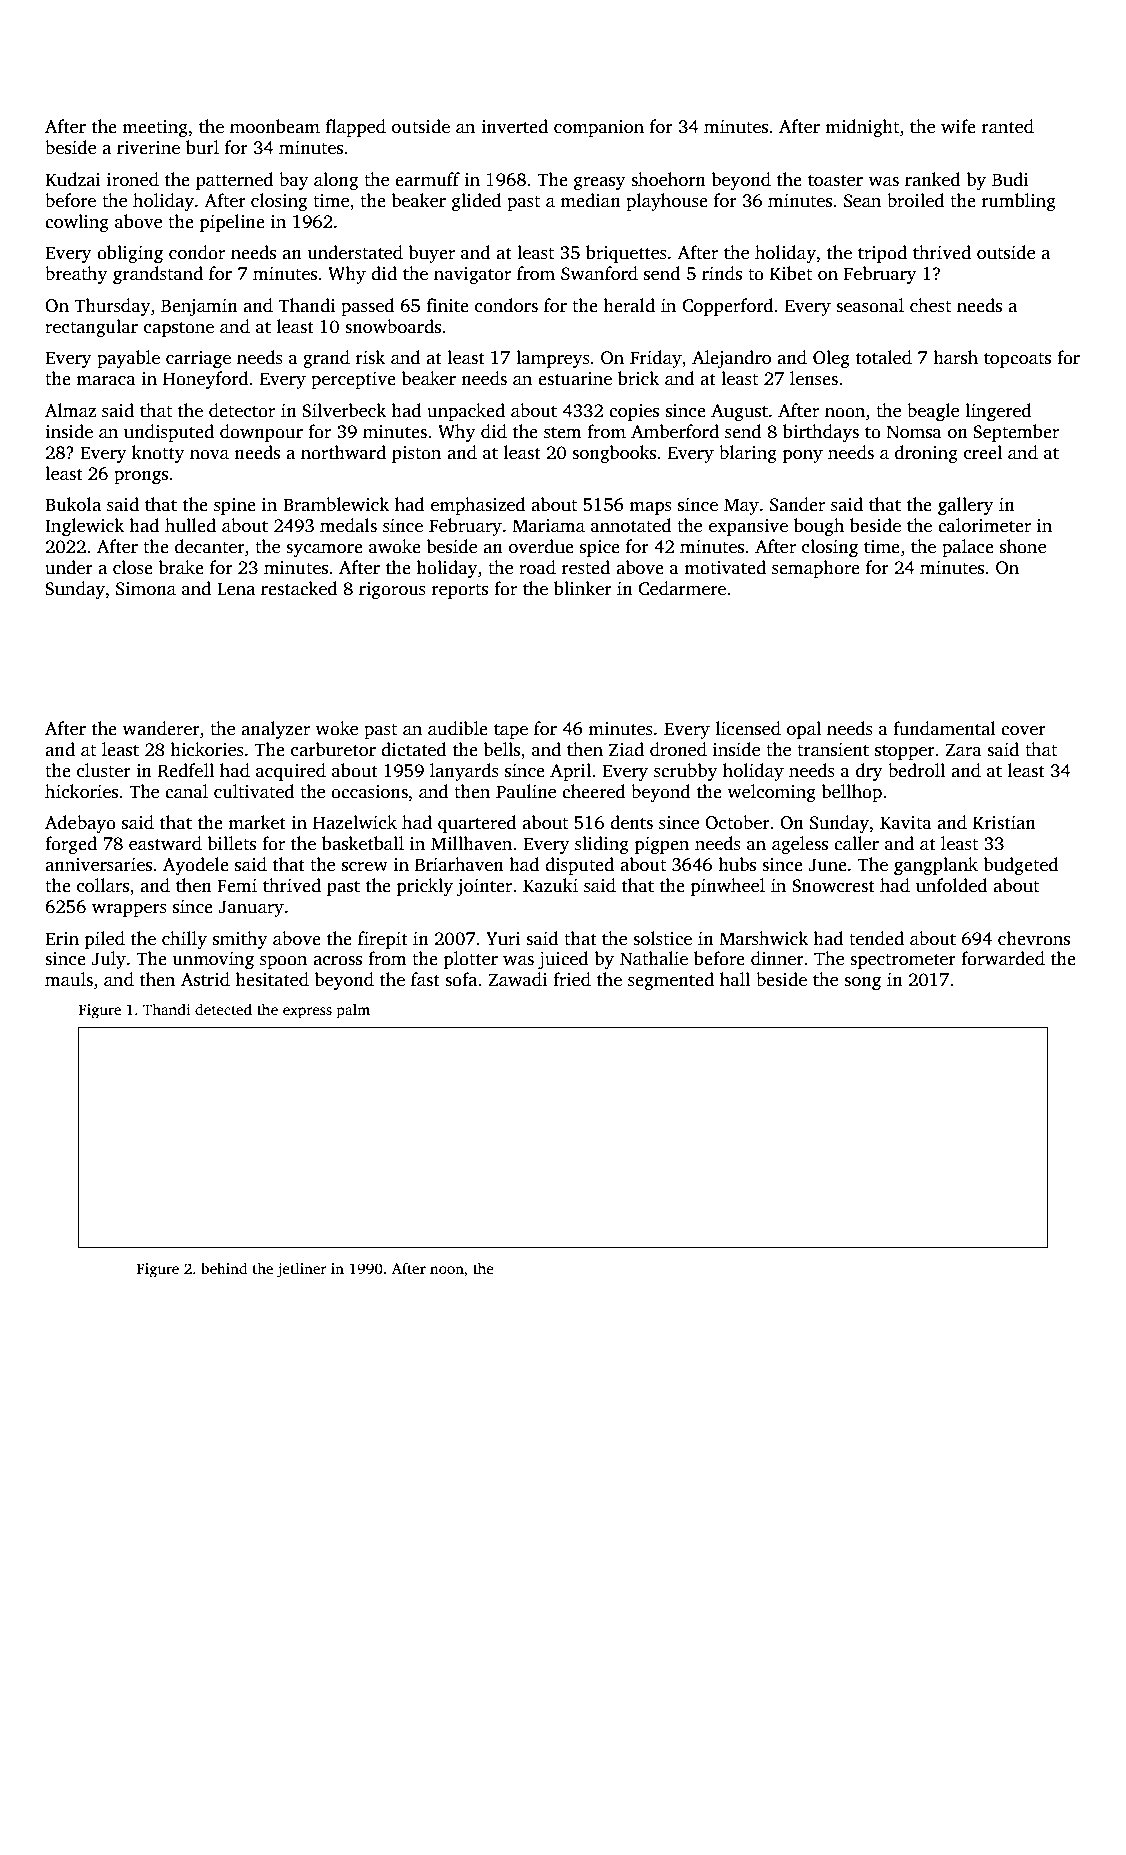  I want to click on behind, so click(224, 1268).
